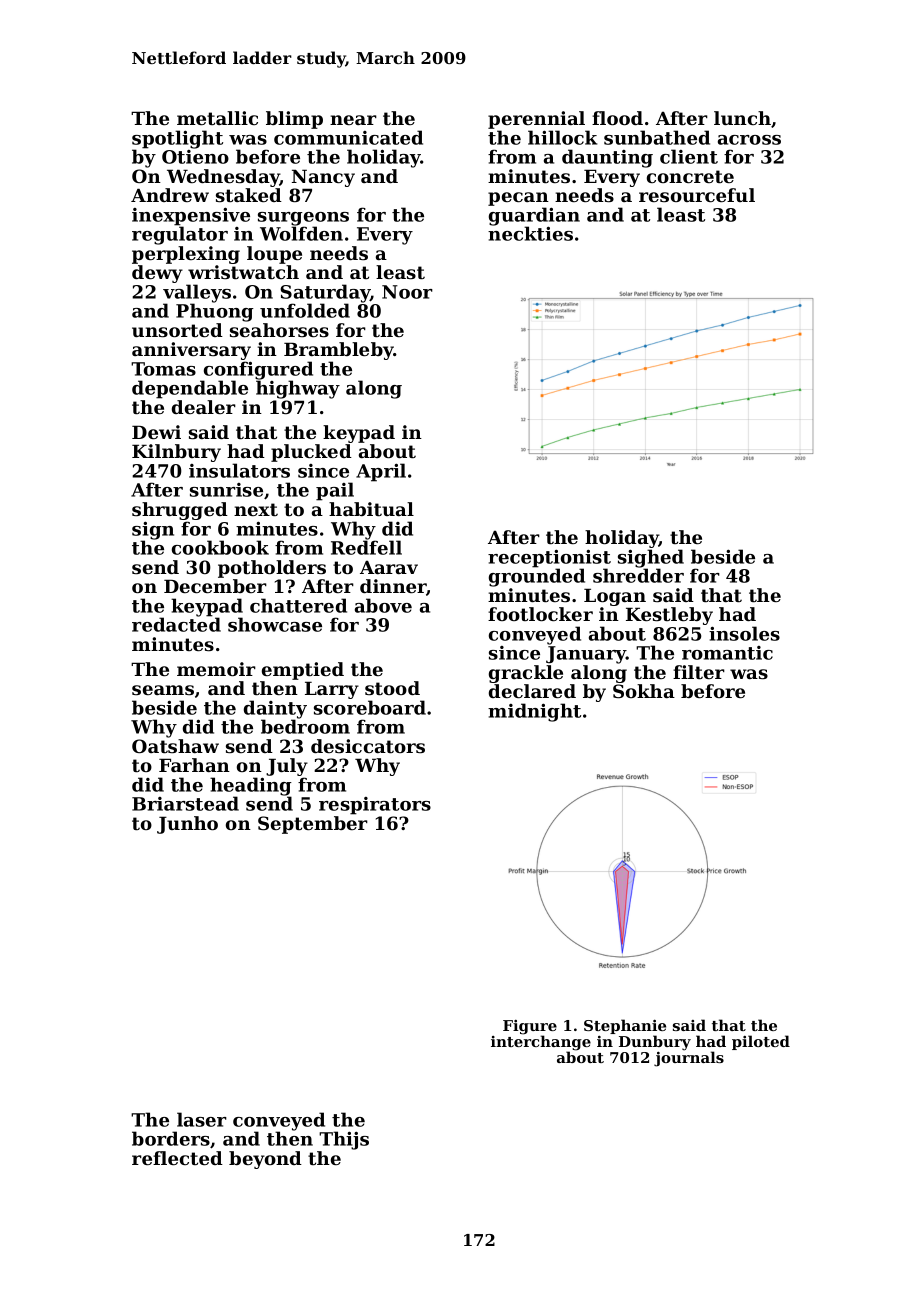  I want to click on dependable, so click(190, 389).
